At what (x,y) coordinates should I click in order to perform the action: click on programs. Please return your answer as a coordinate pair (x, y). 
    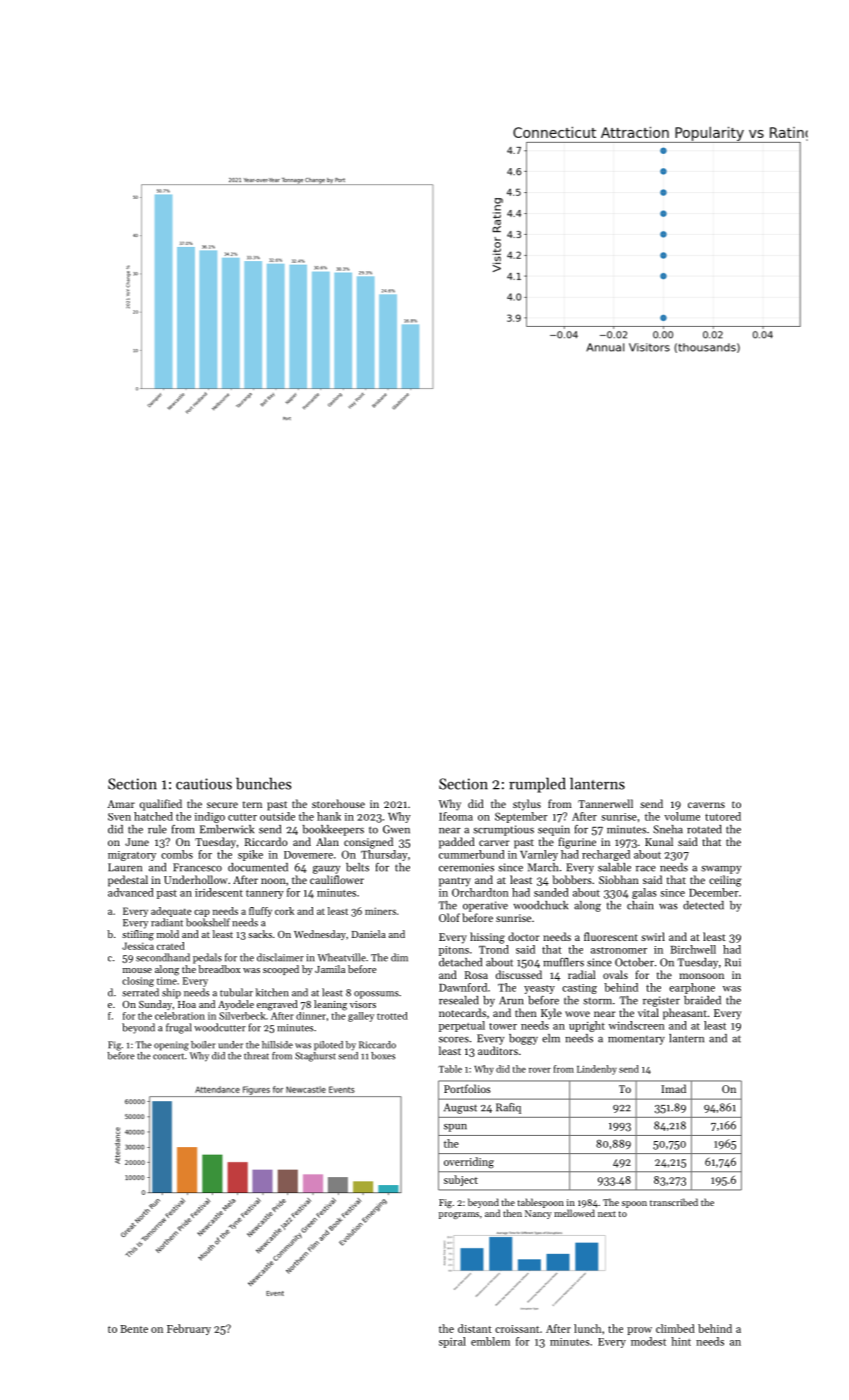
    Looking at the image, I should click on (459, 1215).
